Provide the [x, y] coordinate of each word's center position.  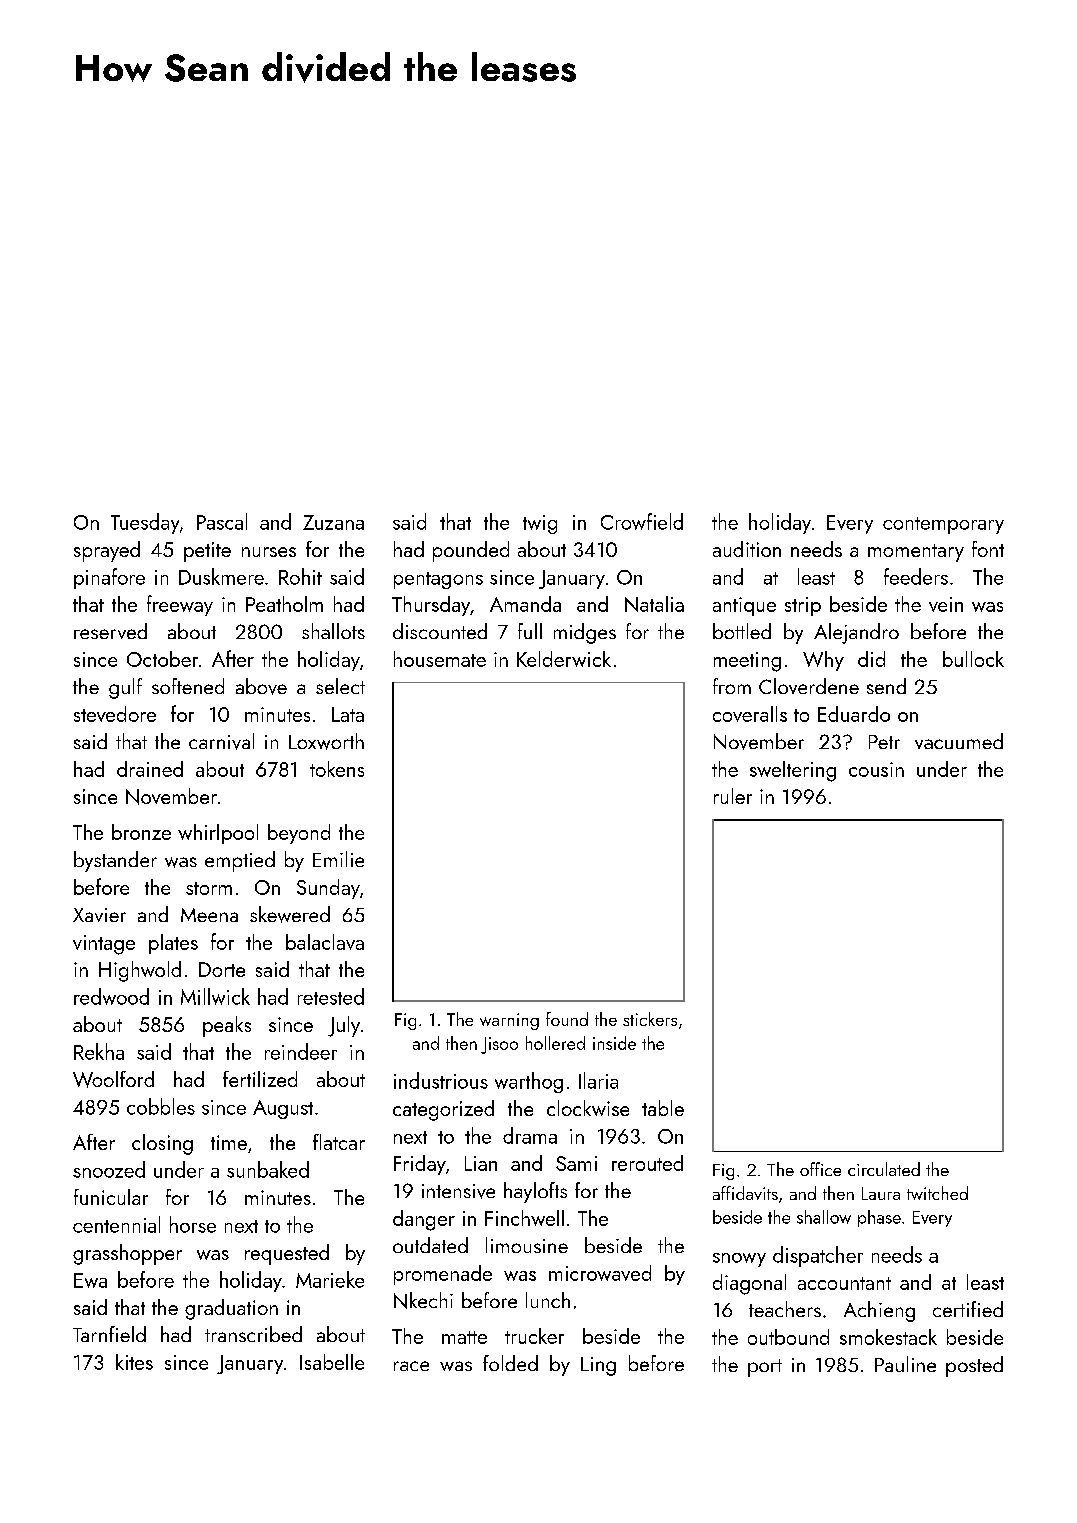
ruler [733, 796]
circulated [884, 1169]
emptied [240, 861]
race [411, 1366]
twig [540, 524]
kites [134, 1362]
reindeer [301, 1051]
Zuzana [333, 522]
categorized [443, 1110]
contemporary [943, 525]
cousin [876, 769]
